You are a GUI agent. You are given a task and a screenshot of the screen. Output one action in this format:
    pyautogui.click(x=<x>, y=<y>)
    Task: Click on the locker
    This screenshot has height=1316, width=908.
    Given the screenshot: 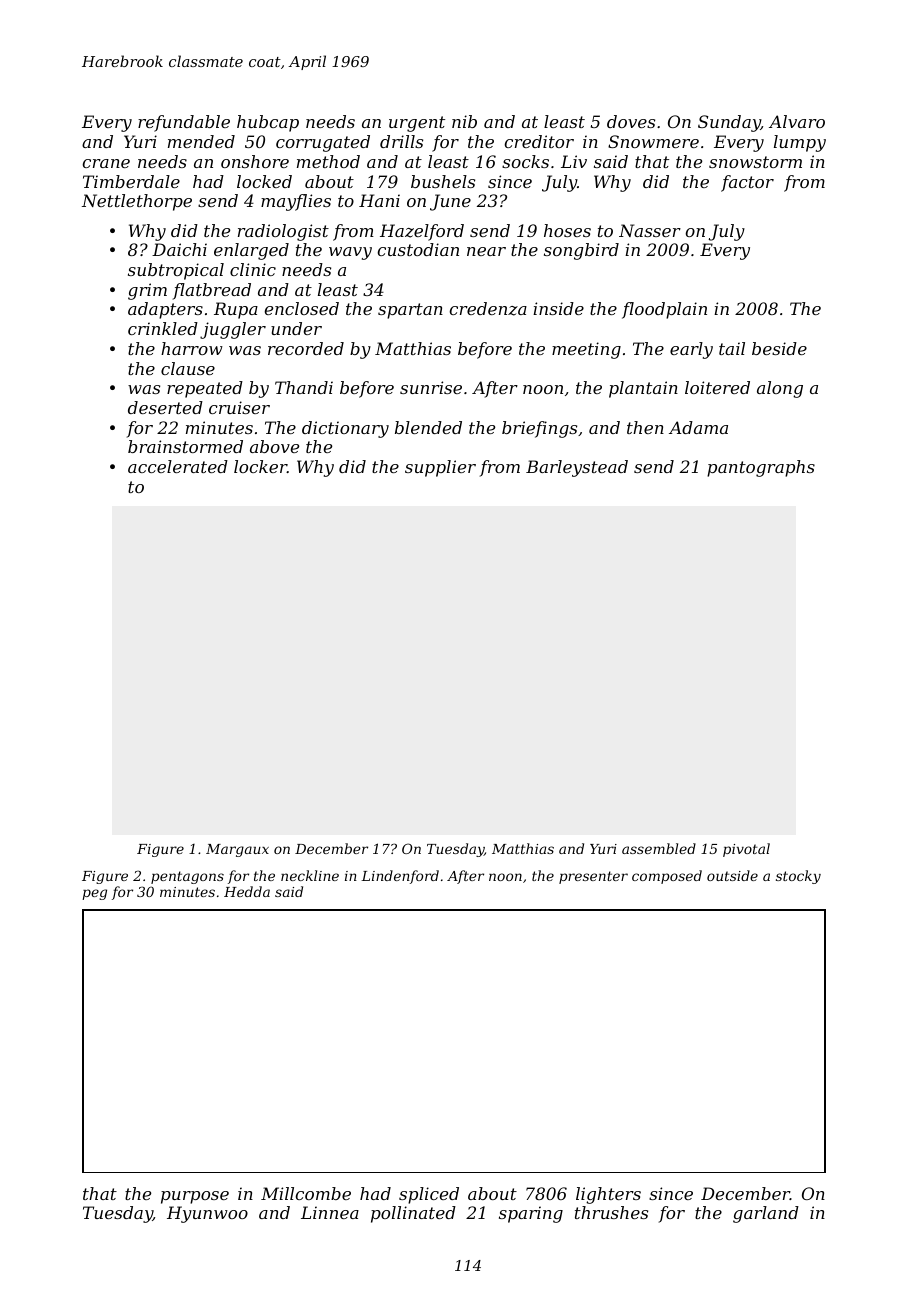 What is the action you would take?
    pyautogui.click(x=260, y=466)
